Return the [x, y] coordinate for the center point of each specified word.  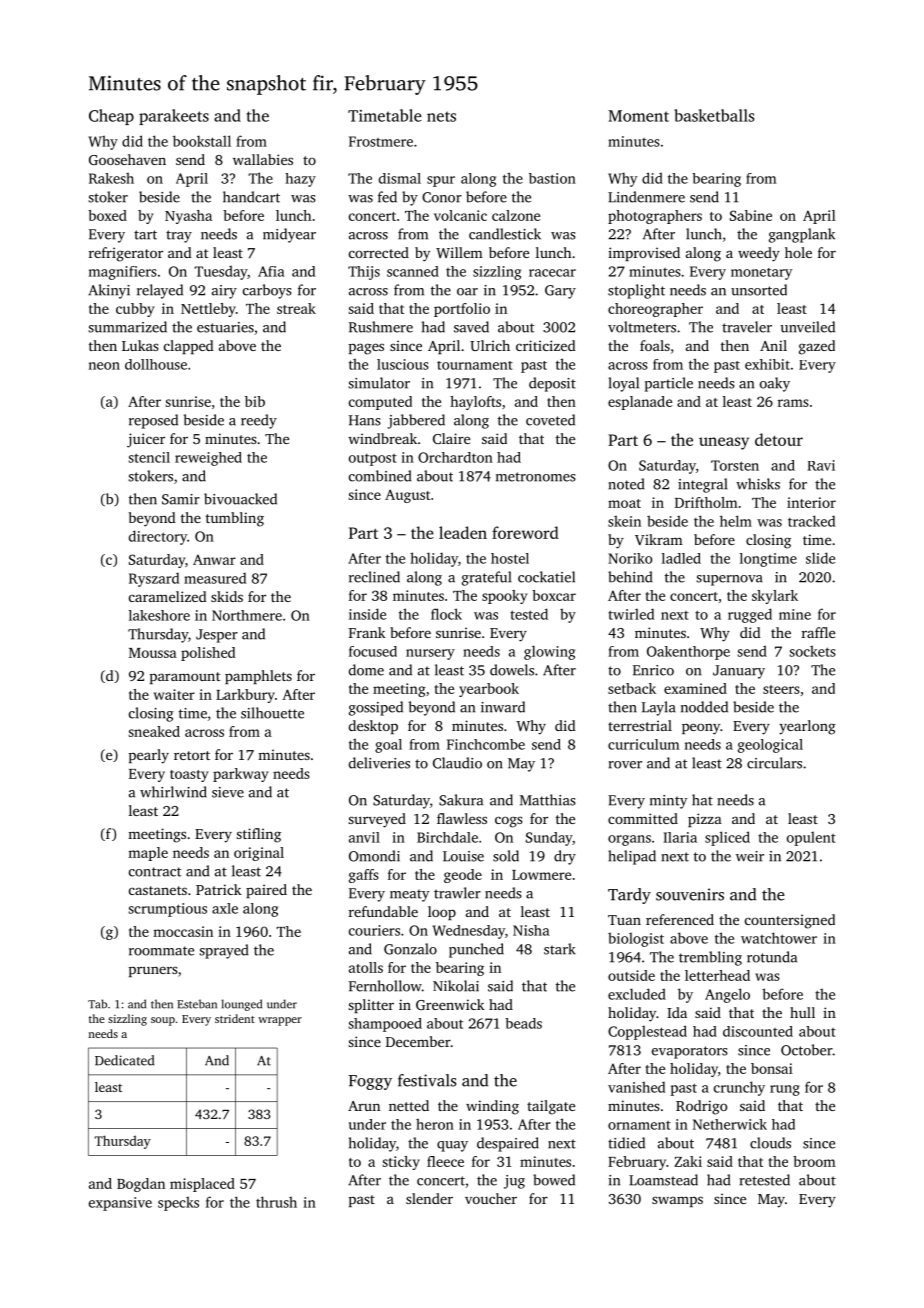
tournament [475, 365]
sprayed [223, 951]
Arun [364, 1106]
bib [255, 401]
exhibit [767, 364]
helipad [632, 857]
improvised [644, 254]
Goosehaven [127, 159]
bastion [552, 178]
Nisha [531, 930]
